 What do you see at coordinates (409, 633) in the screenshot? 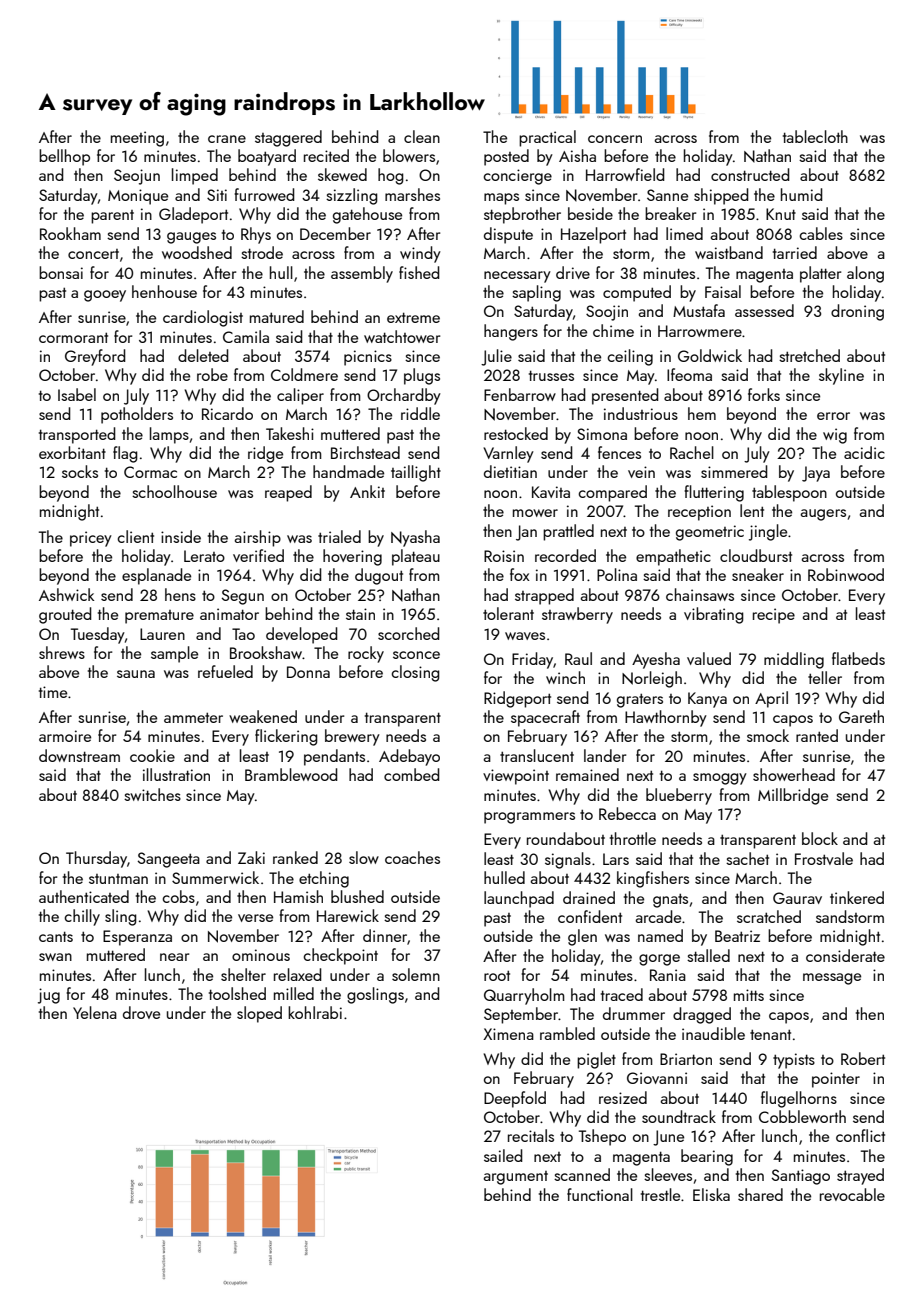
I see `scorched` at bounding box center [409, 633].
